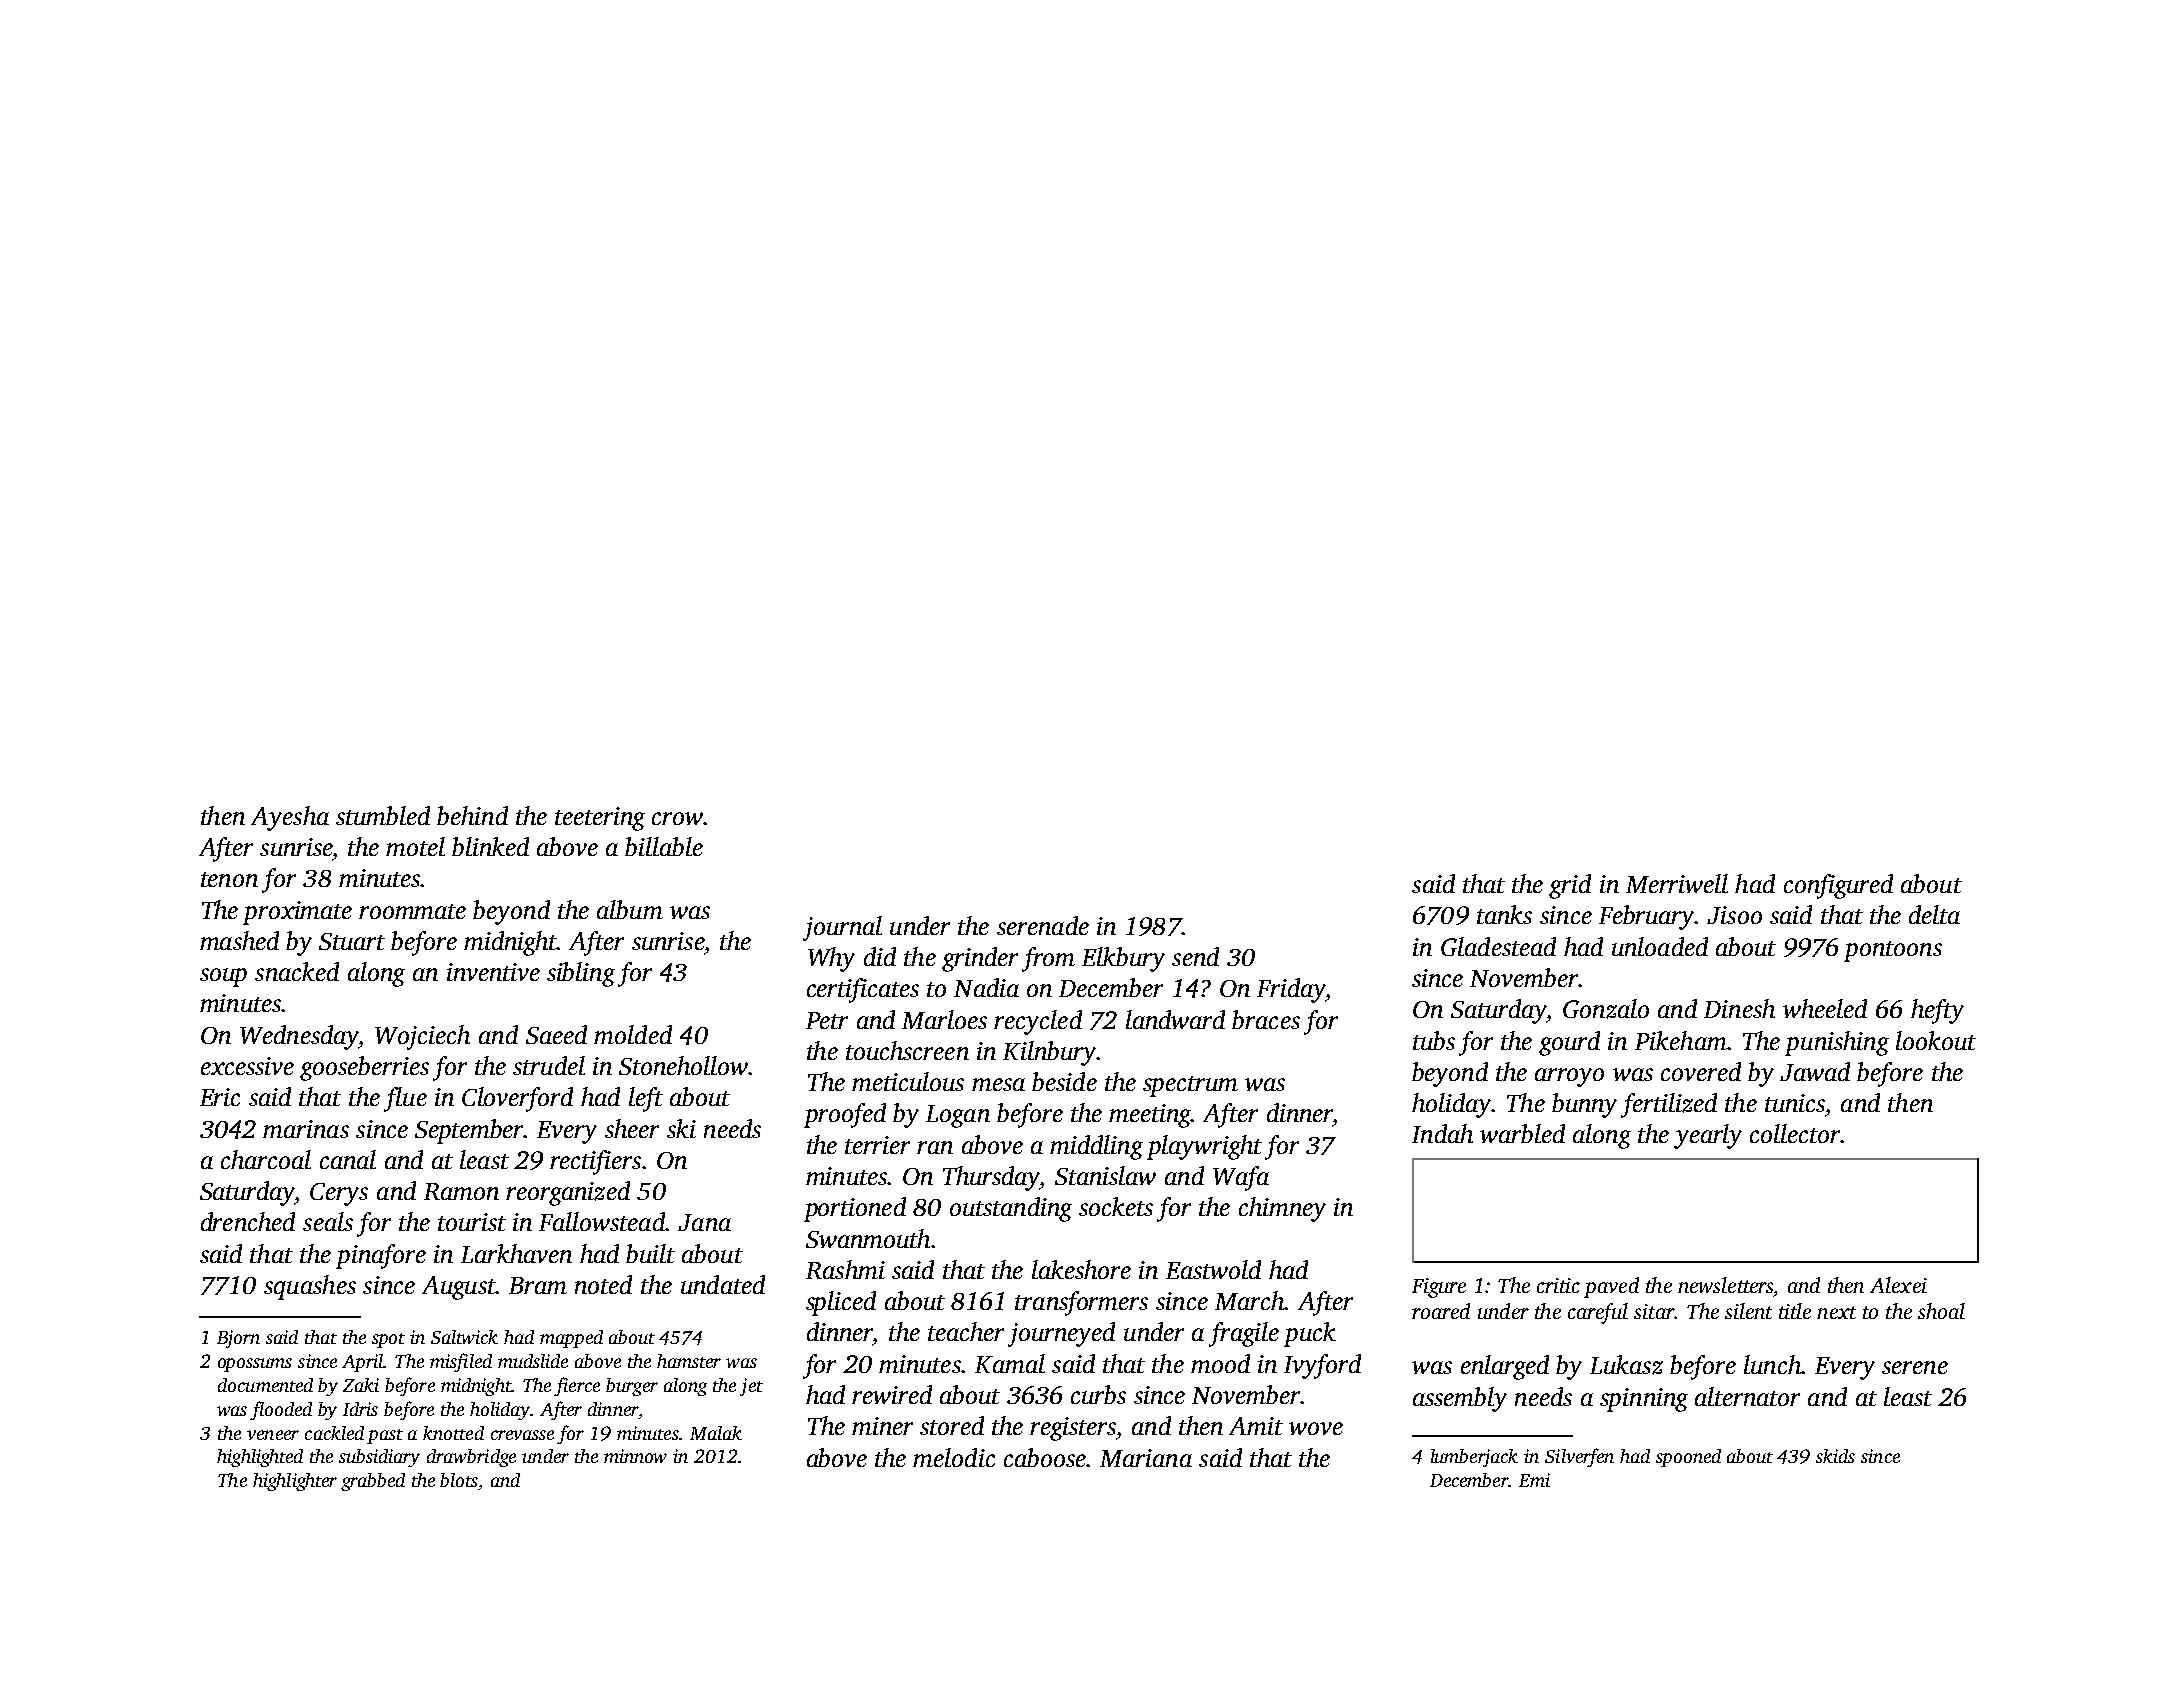 The image size is (2178, 1683). I want to click on crow, so click(677, 818).
